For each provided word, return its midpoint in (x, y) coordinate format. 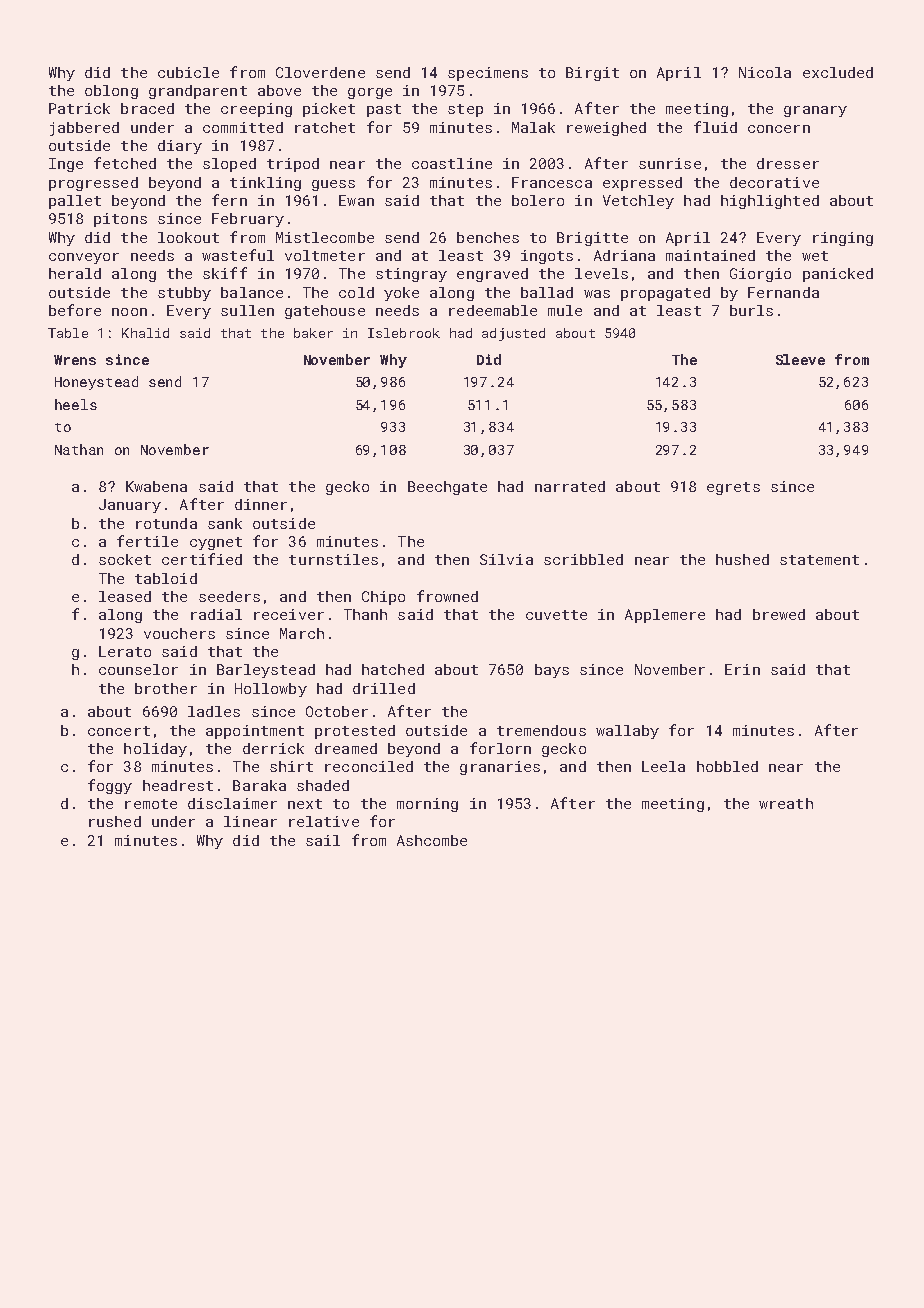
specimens (488, 74)
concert (119, 731)
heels (76, 404)
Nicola (765, 72)
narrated (570, 486)
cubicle (188, 72)
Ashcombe (432, 840)
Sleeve (800, 359)
